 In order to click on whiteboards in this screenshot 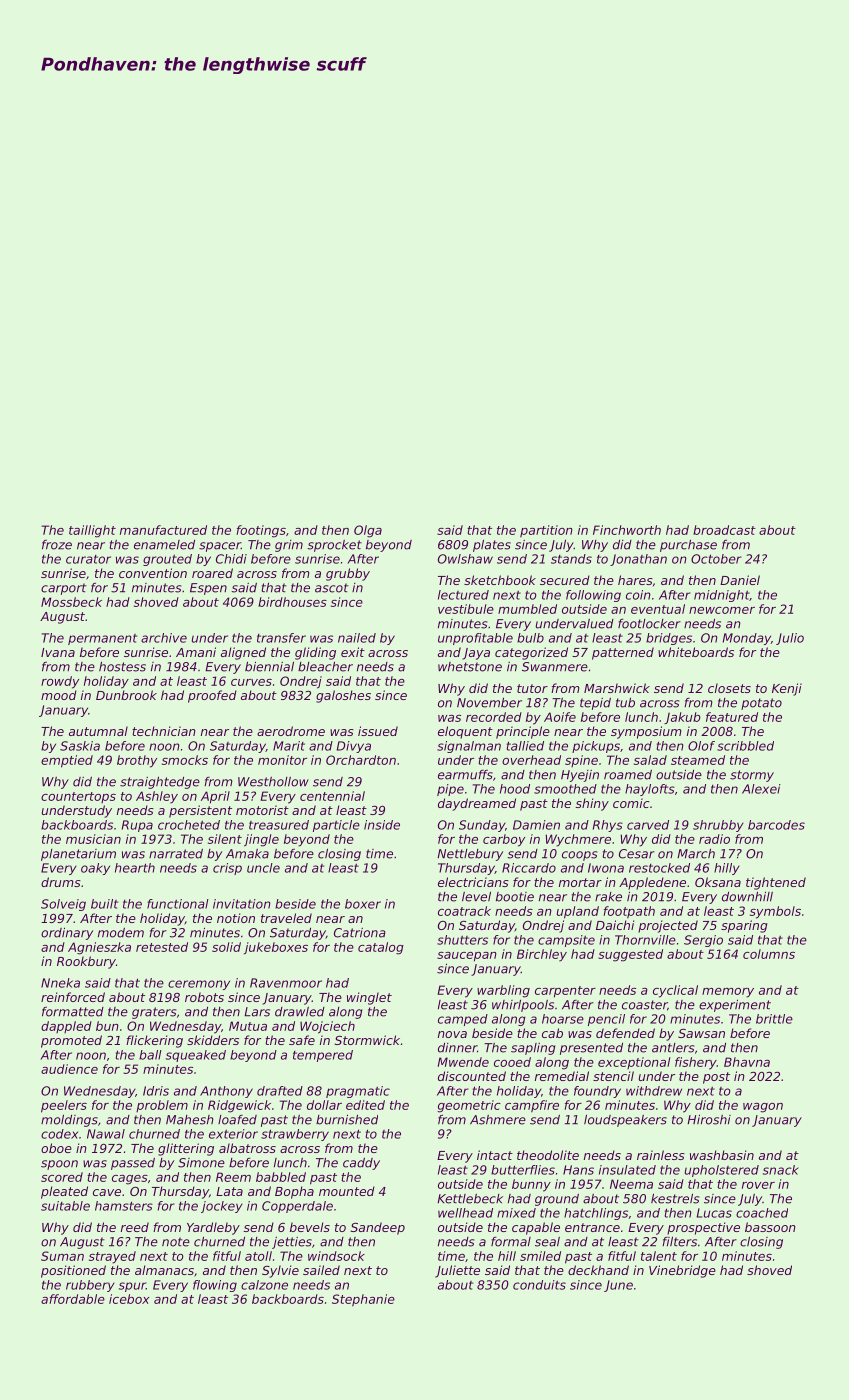, I will do `click(696, 652)`.
